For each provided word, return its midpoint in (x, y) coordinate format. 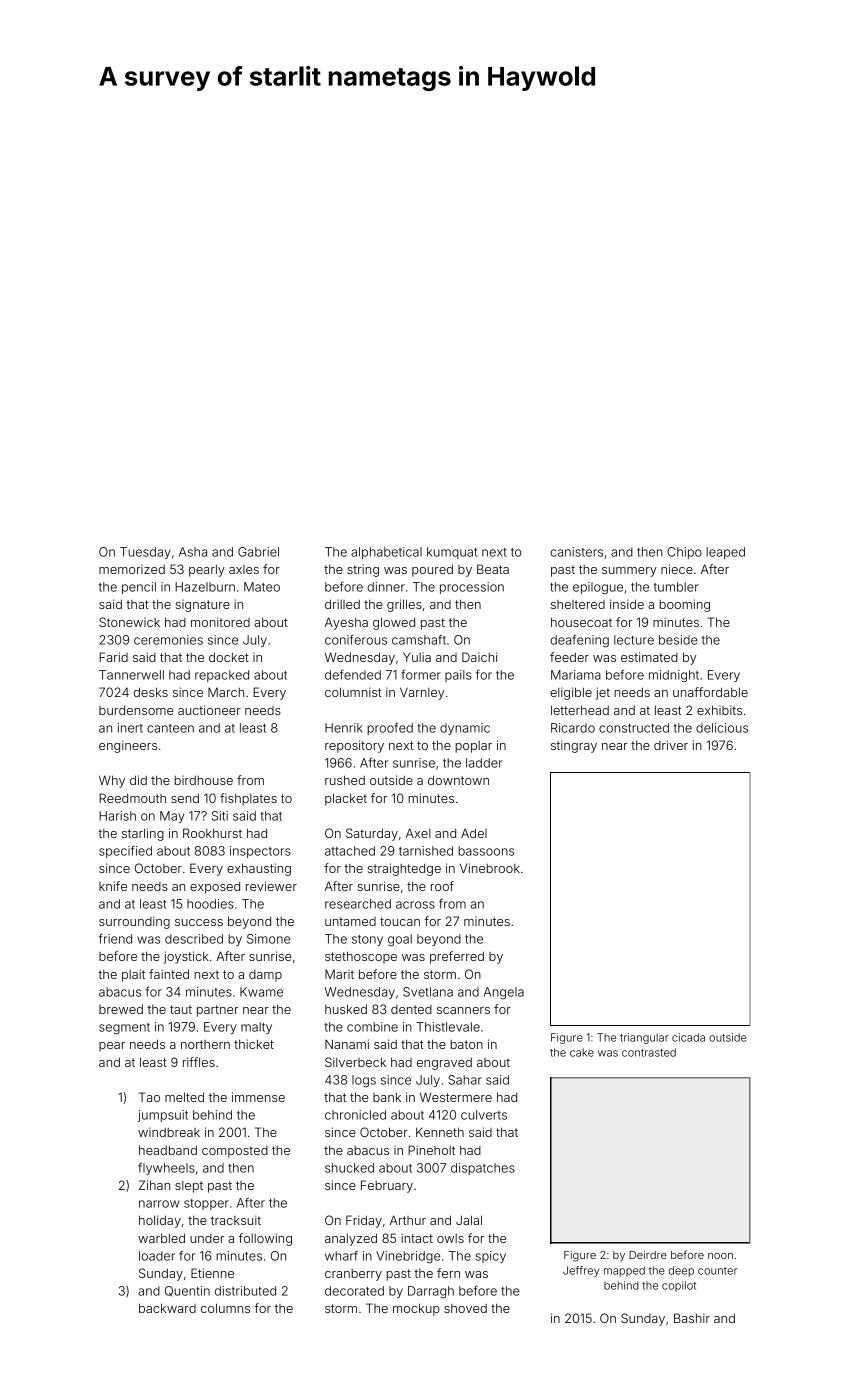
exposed (215, 888)
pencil (139, 588)
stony (367, 940)
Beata (493, 569)
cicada (688, 1037)
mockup (416, 1309)
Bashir (692, 1318)
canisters (576, 552)
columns (225, 1308)
